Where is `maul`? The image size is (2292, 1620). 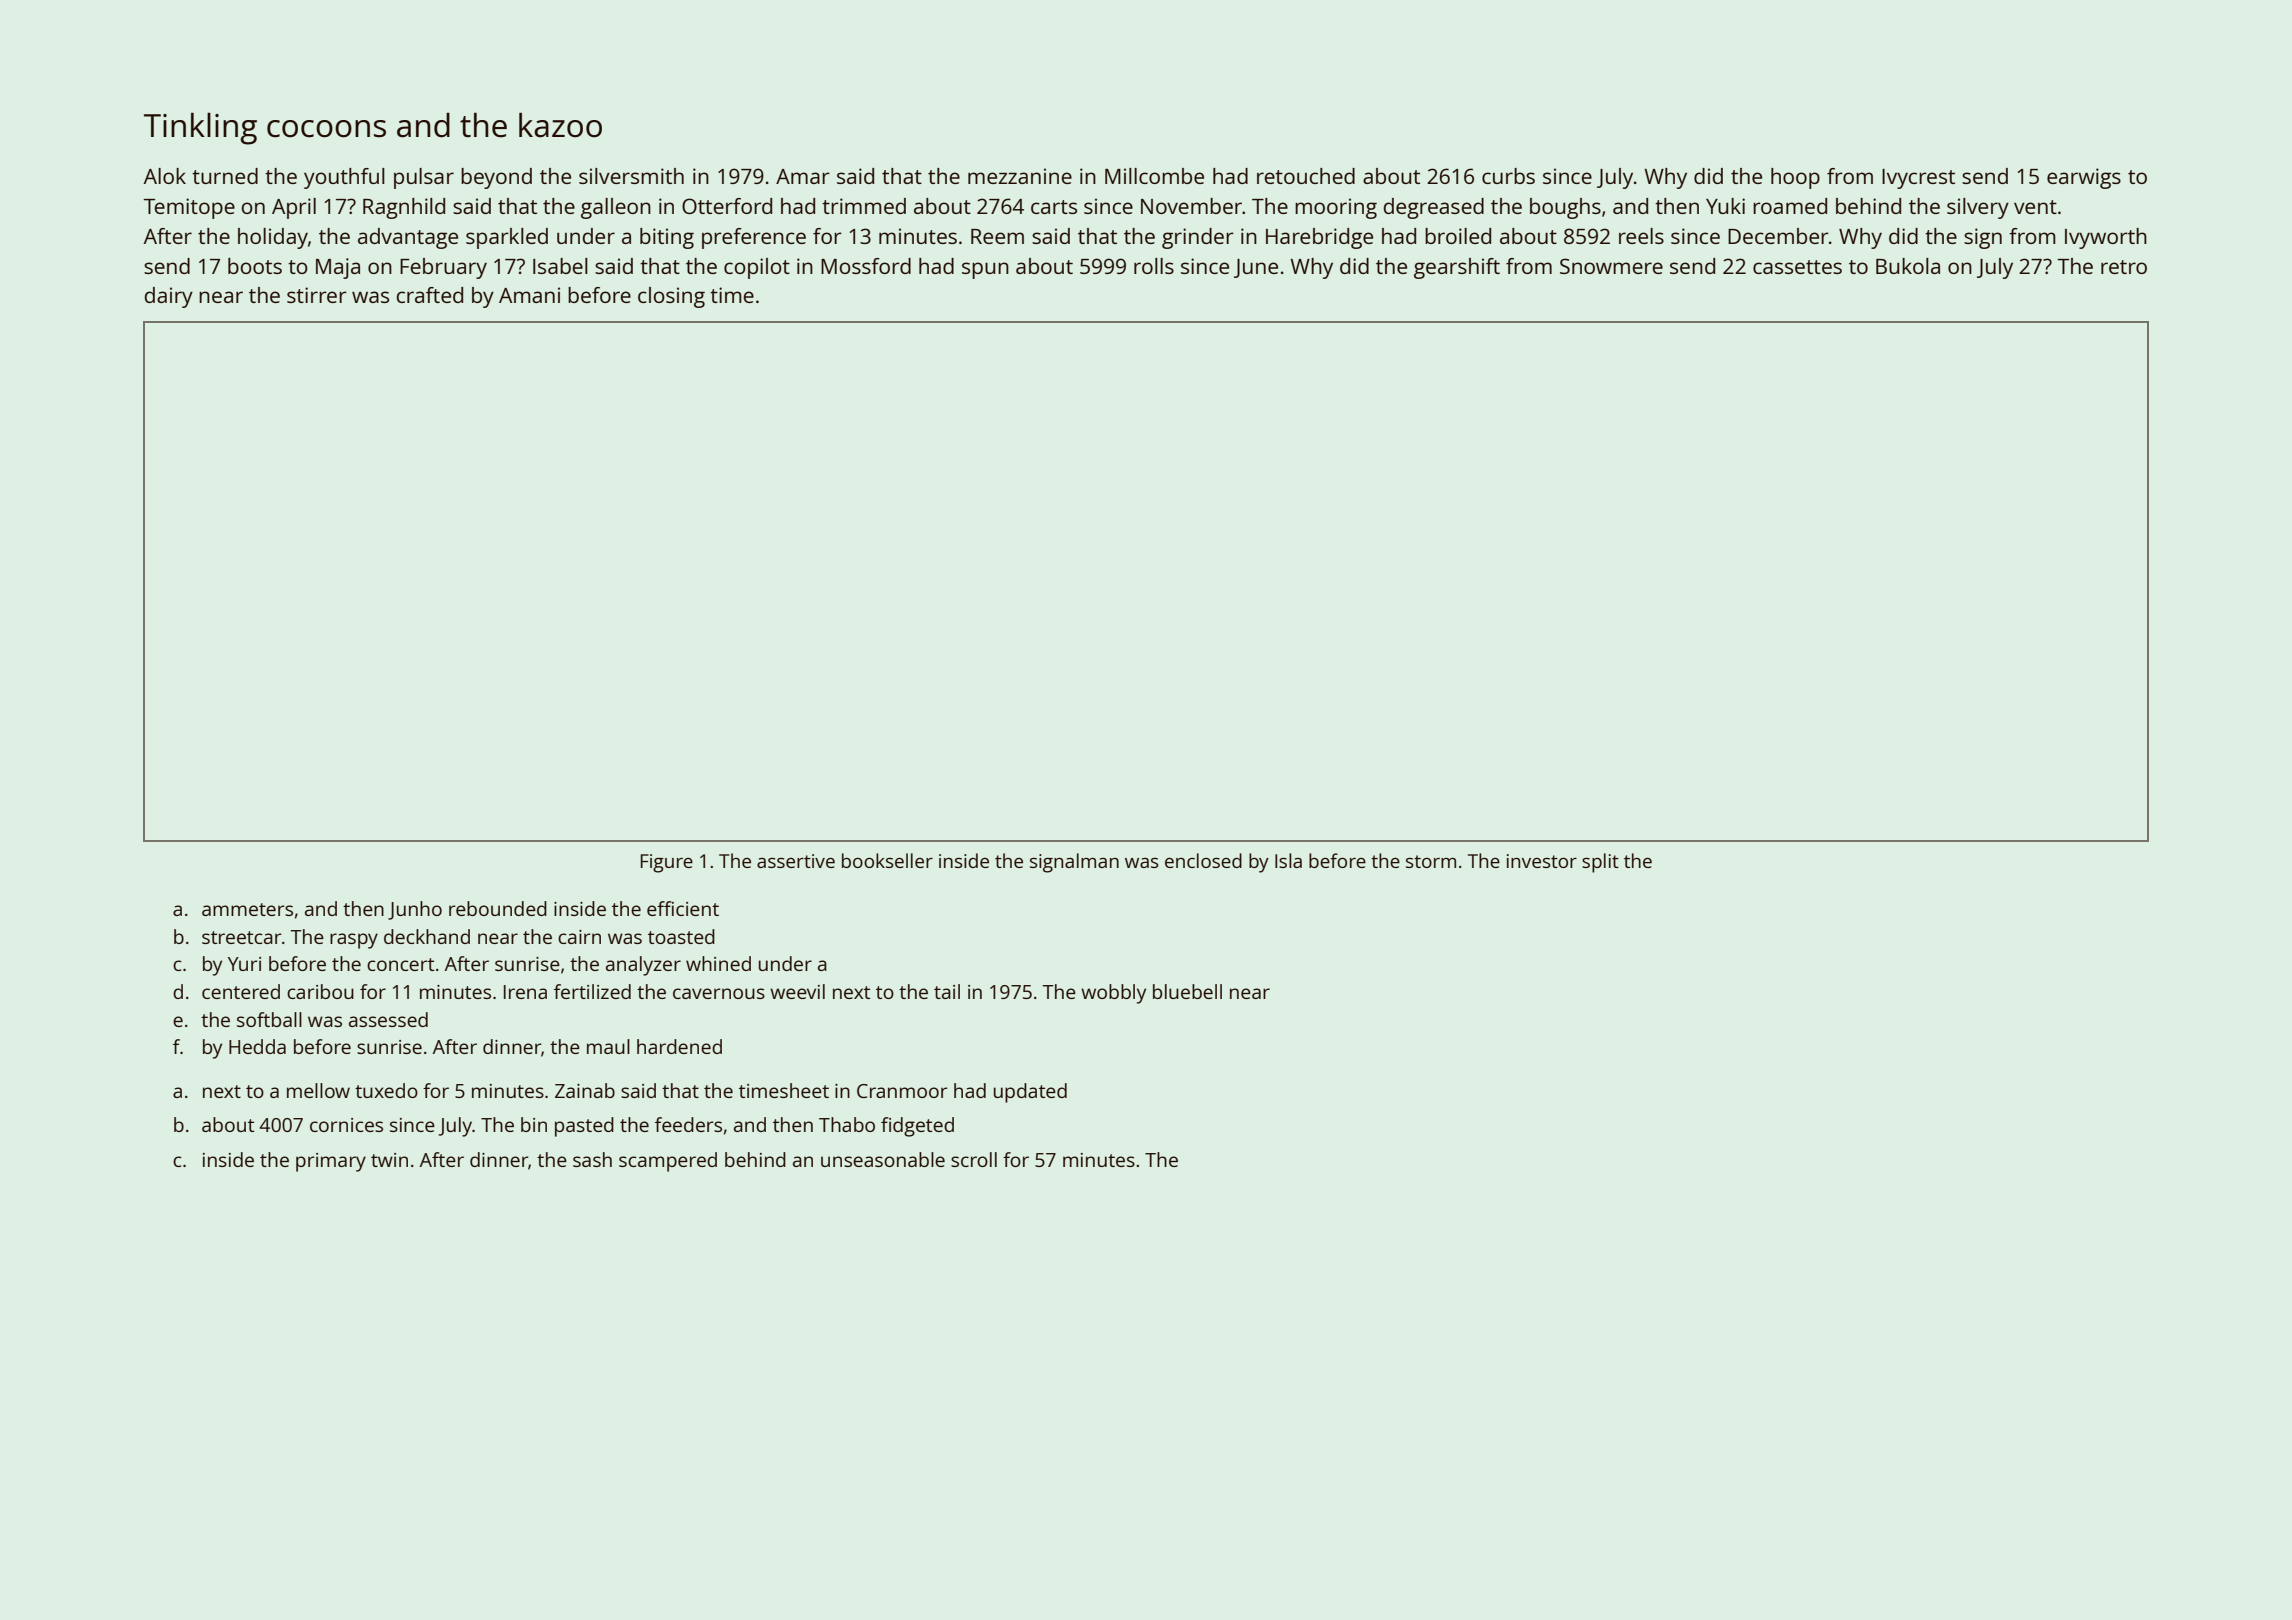
maul is located at coordinates (608, 1046).
